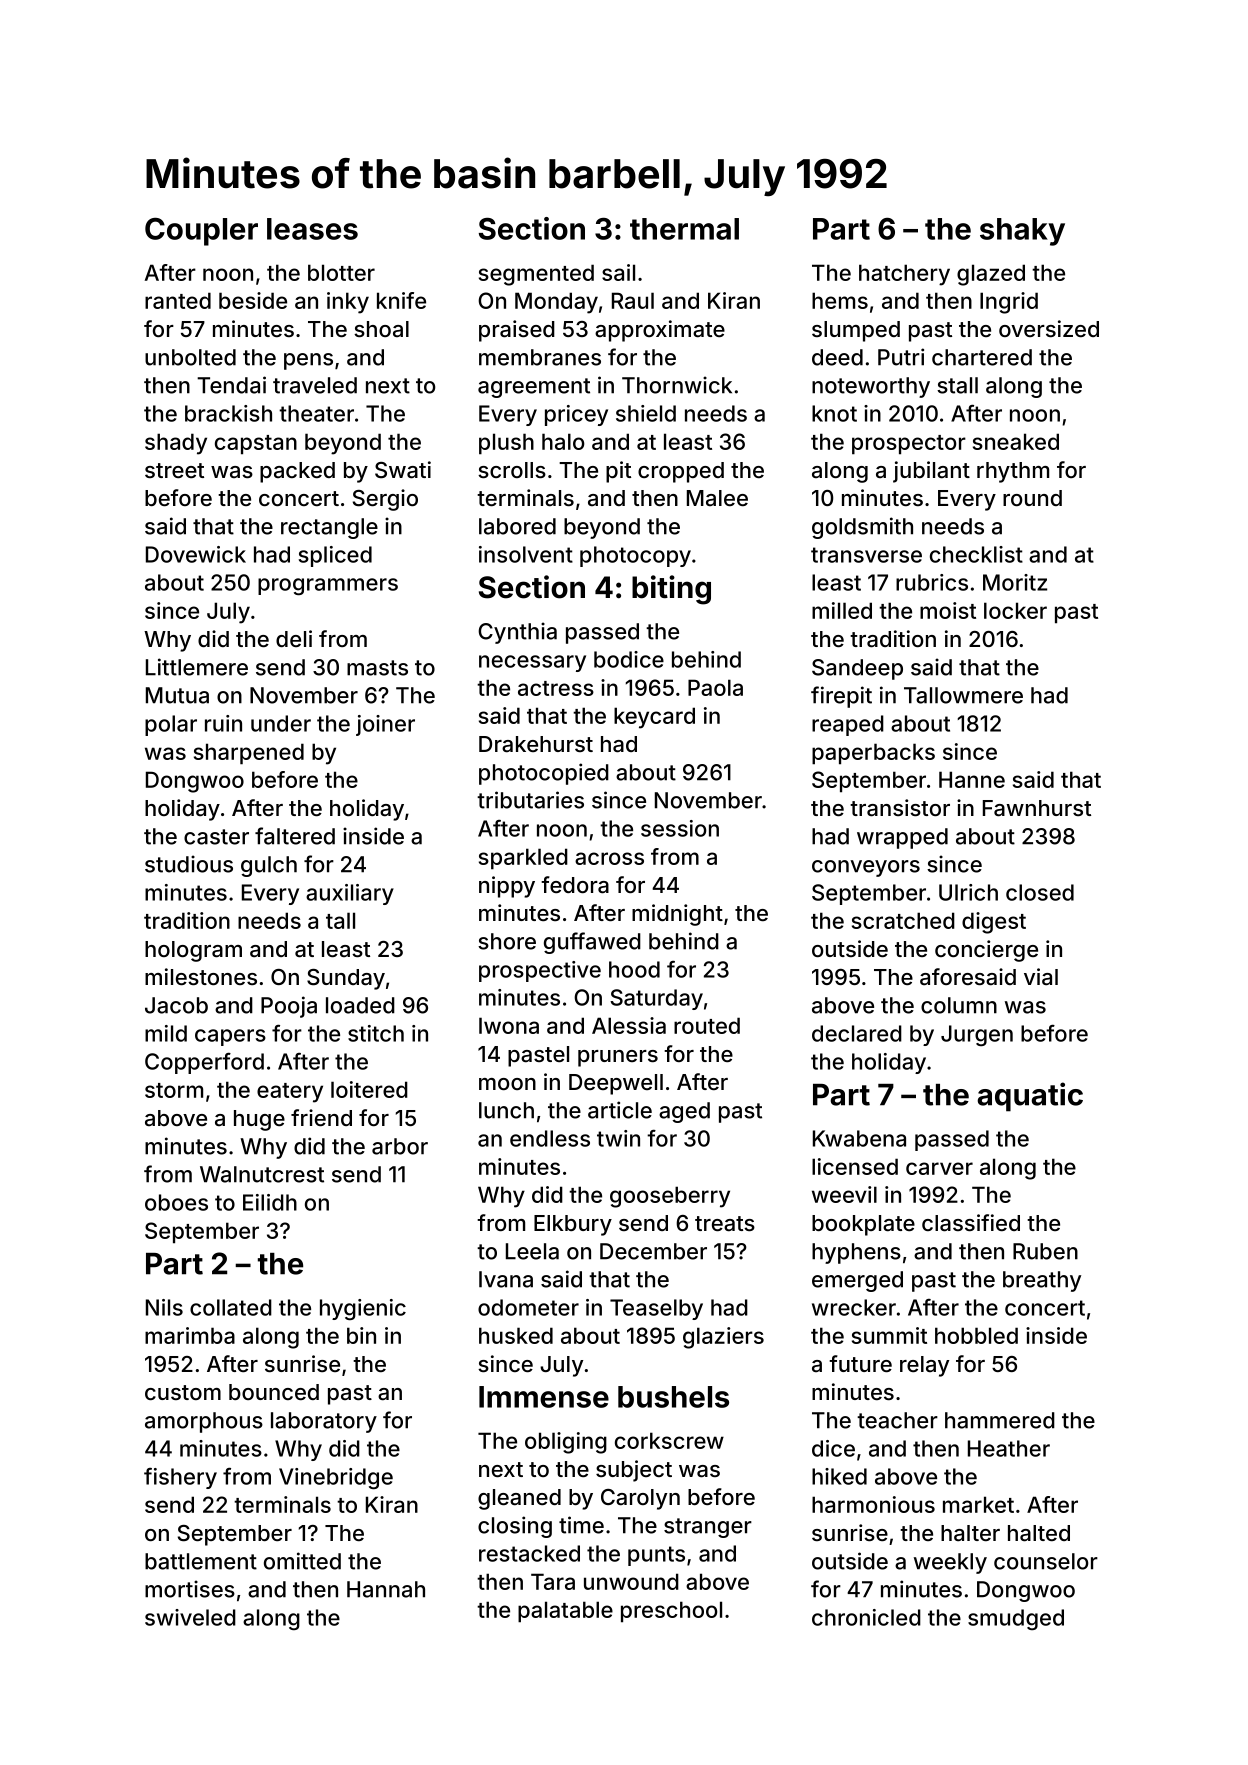 The width and height of the page is (1248, 1765). Describe the element at coordinates (671, 1612) in the page. I see `preschool` at that location.
